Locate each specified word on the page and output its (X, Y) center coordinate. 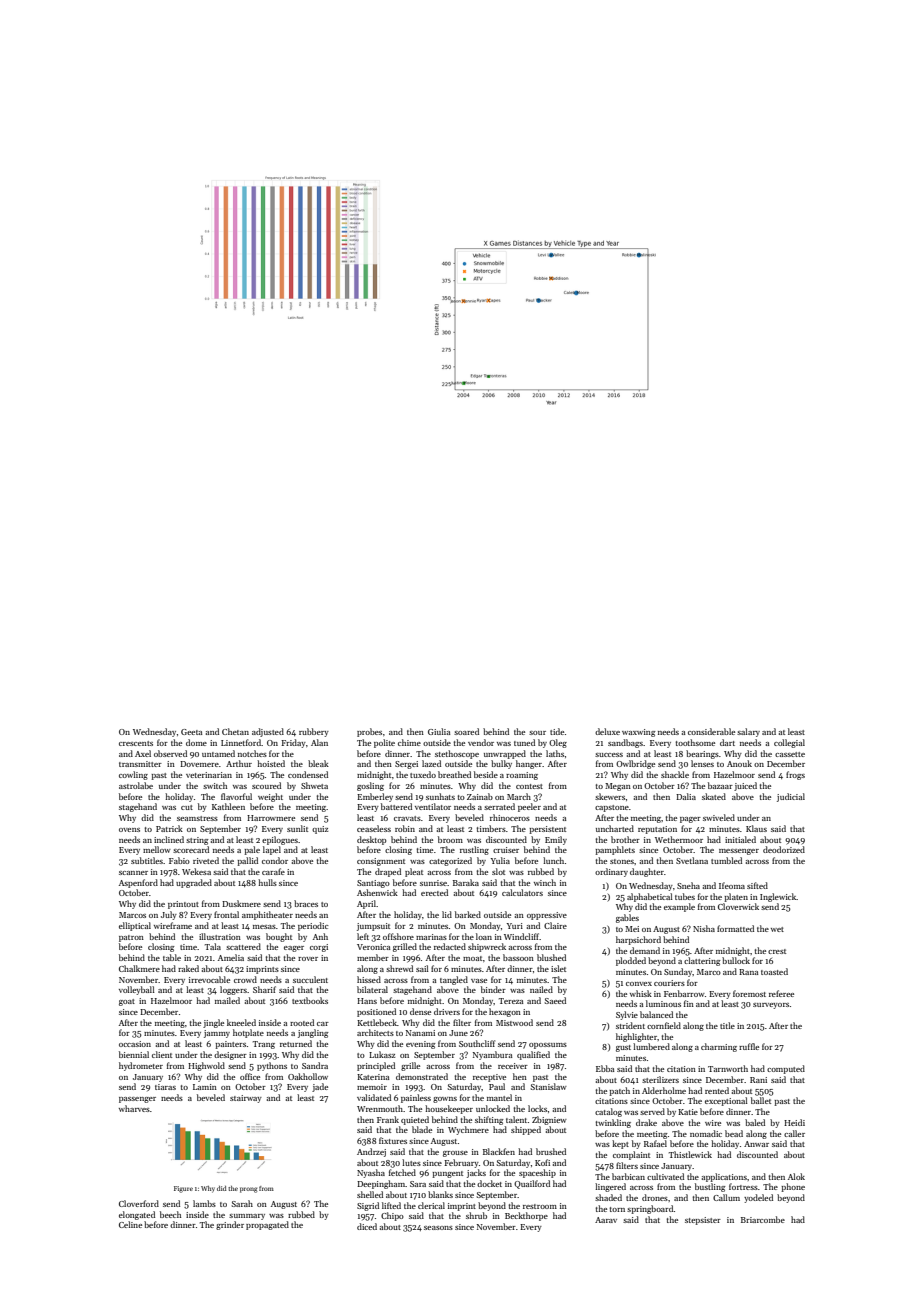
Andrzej (371, 1152)
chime (409, 742)
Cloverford (139, 1203)
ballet (761, 1100)
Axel (143, 753)
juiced (745, 786)
